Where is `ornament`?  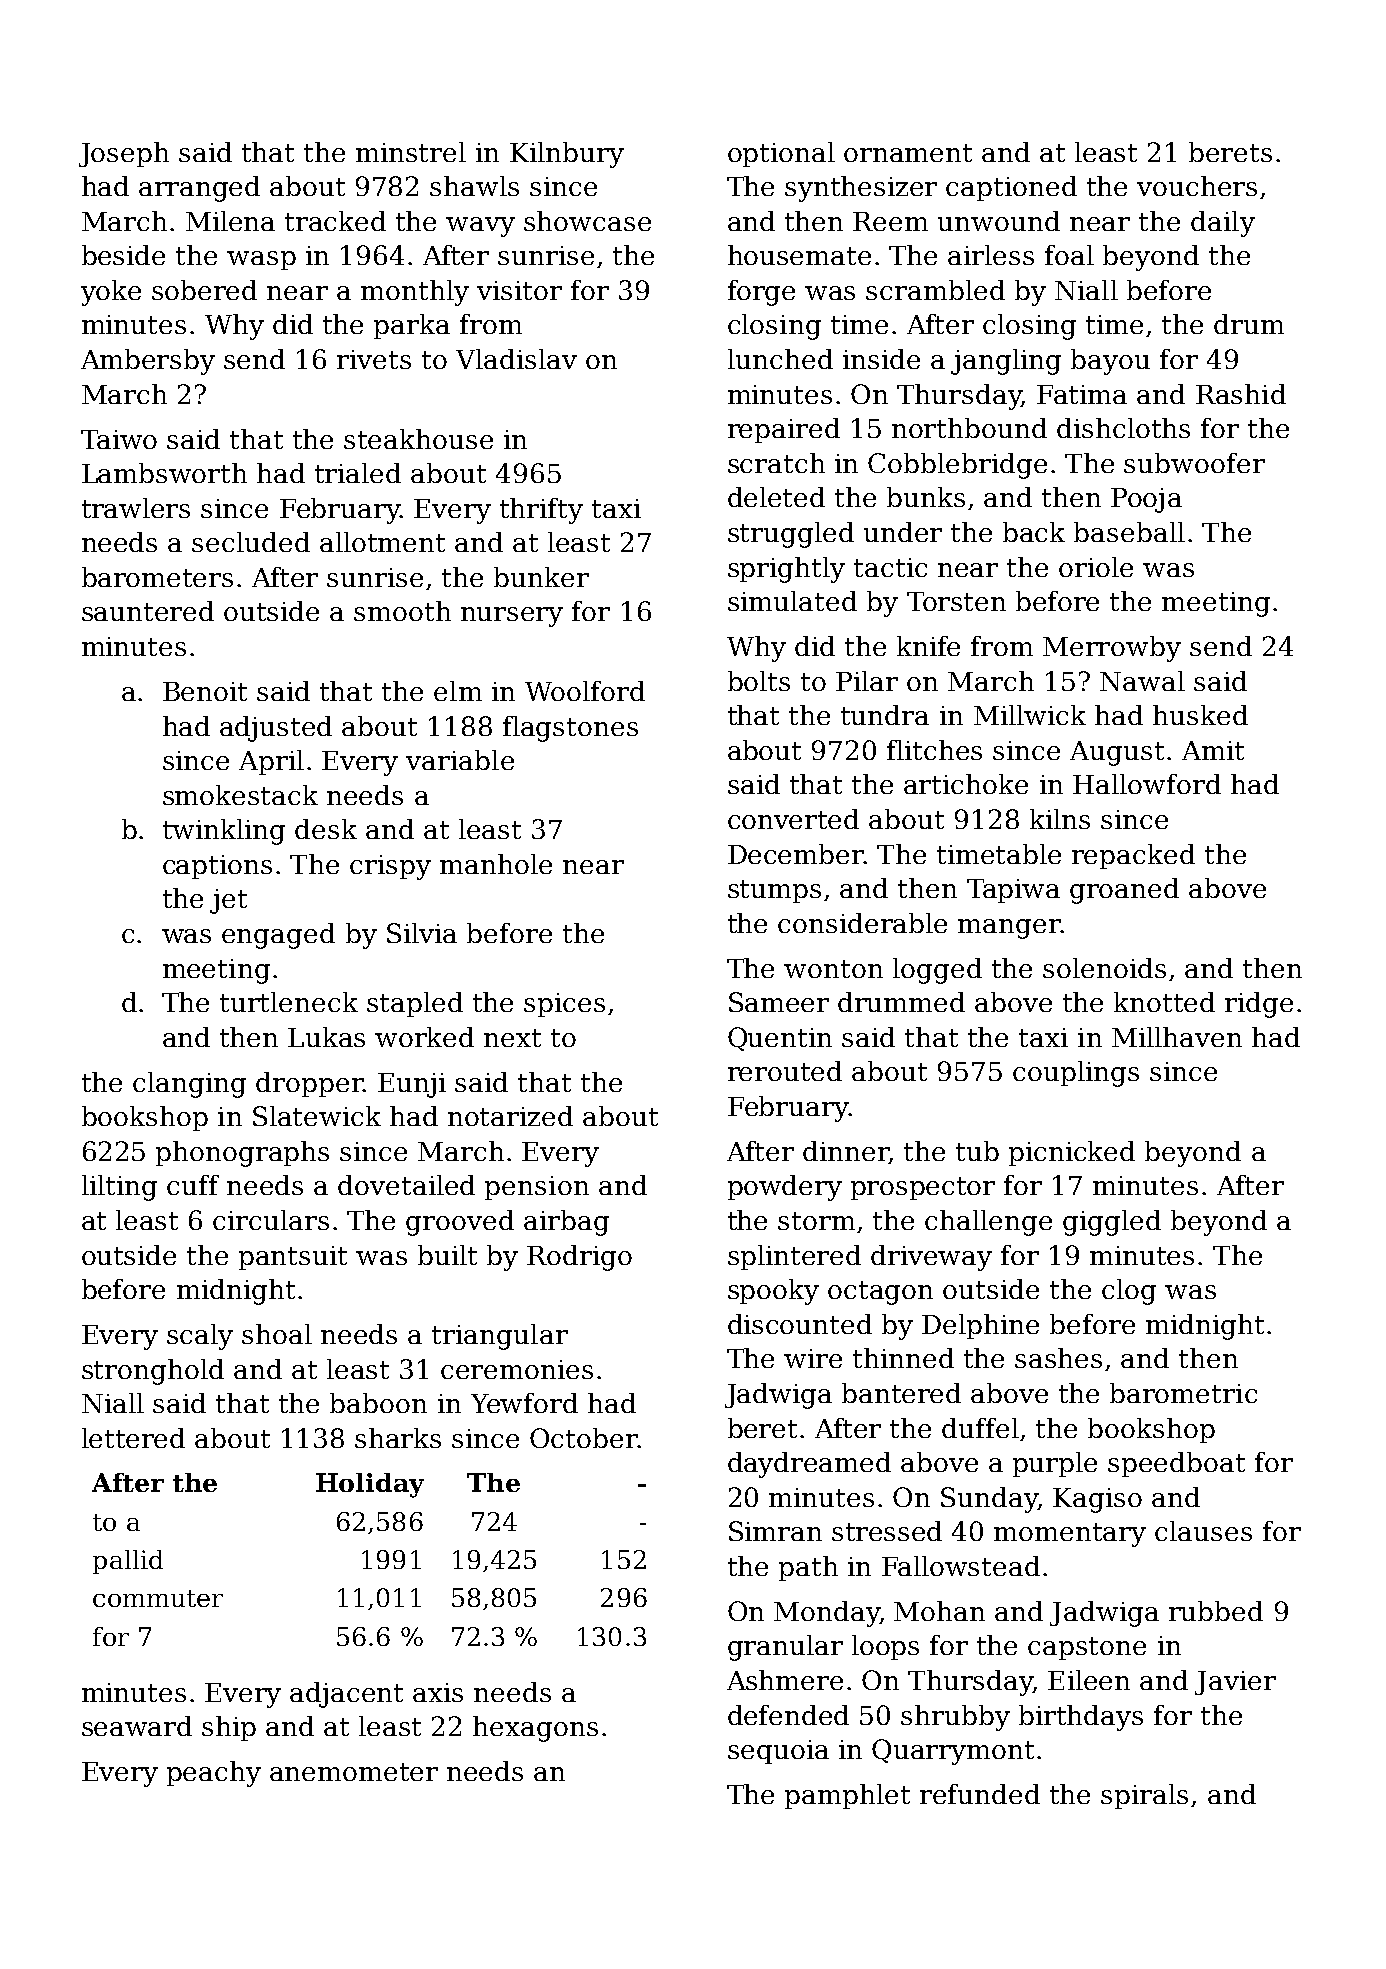 ornament is located at coordinates (908, 153).
